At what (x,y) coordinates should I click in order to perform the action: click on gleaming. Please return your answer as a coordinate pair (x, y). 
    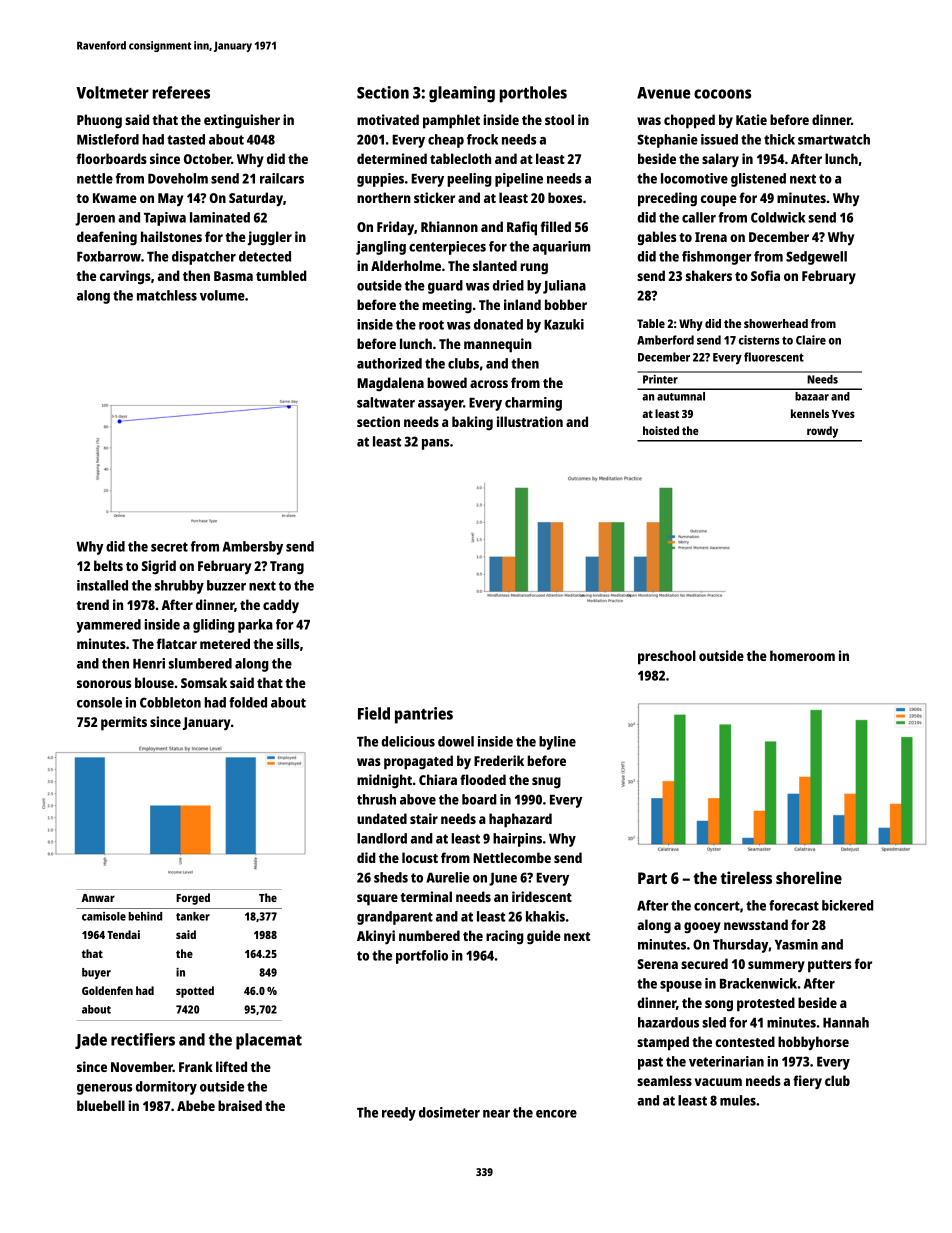
    Looking at the image, I should click on (462, 94).
